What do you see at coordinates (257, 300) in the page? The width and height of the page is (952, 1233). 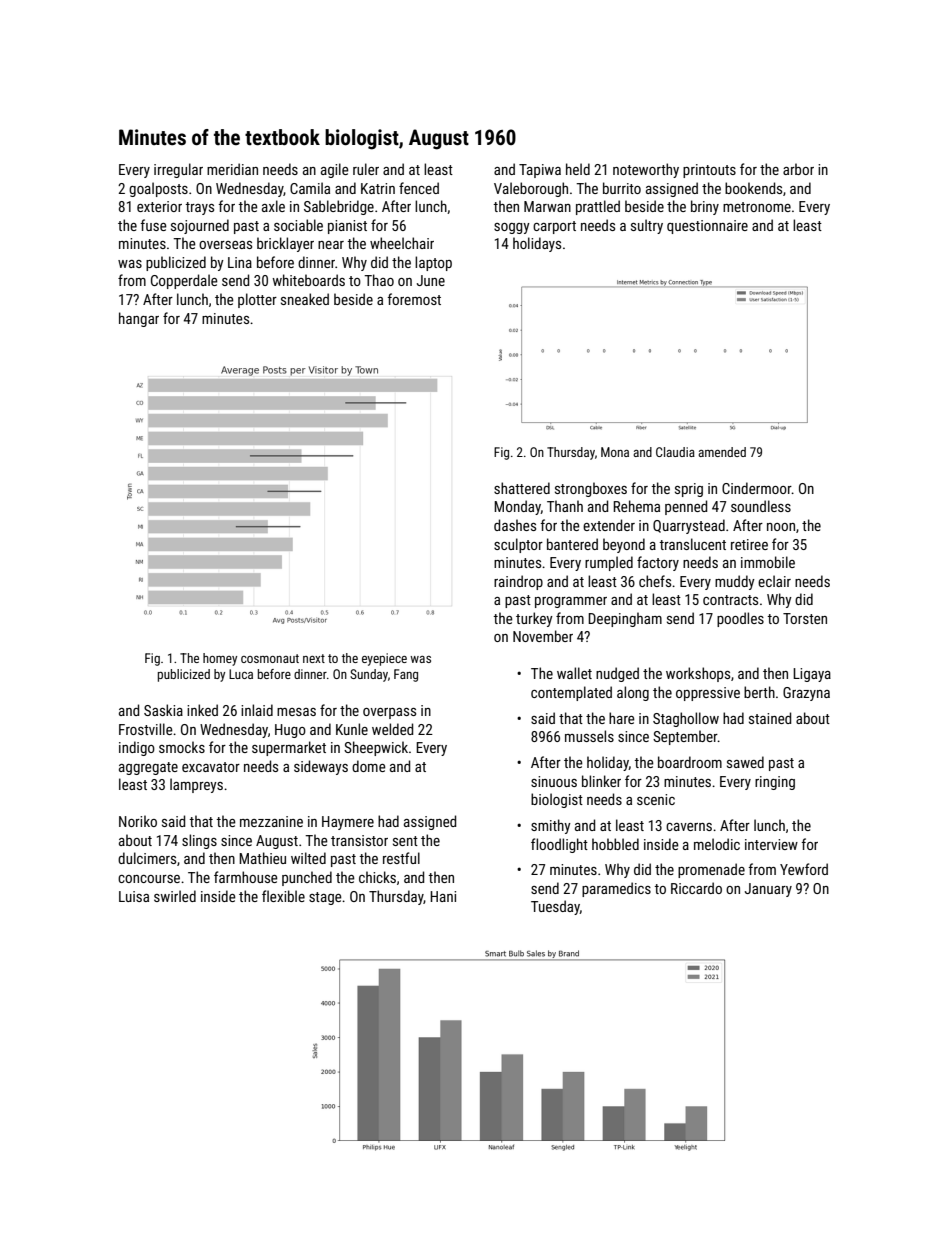 I see `plotter` at bounding box center [257, 300].
